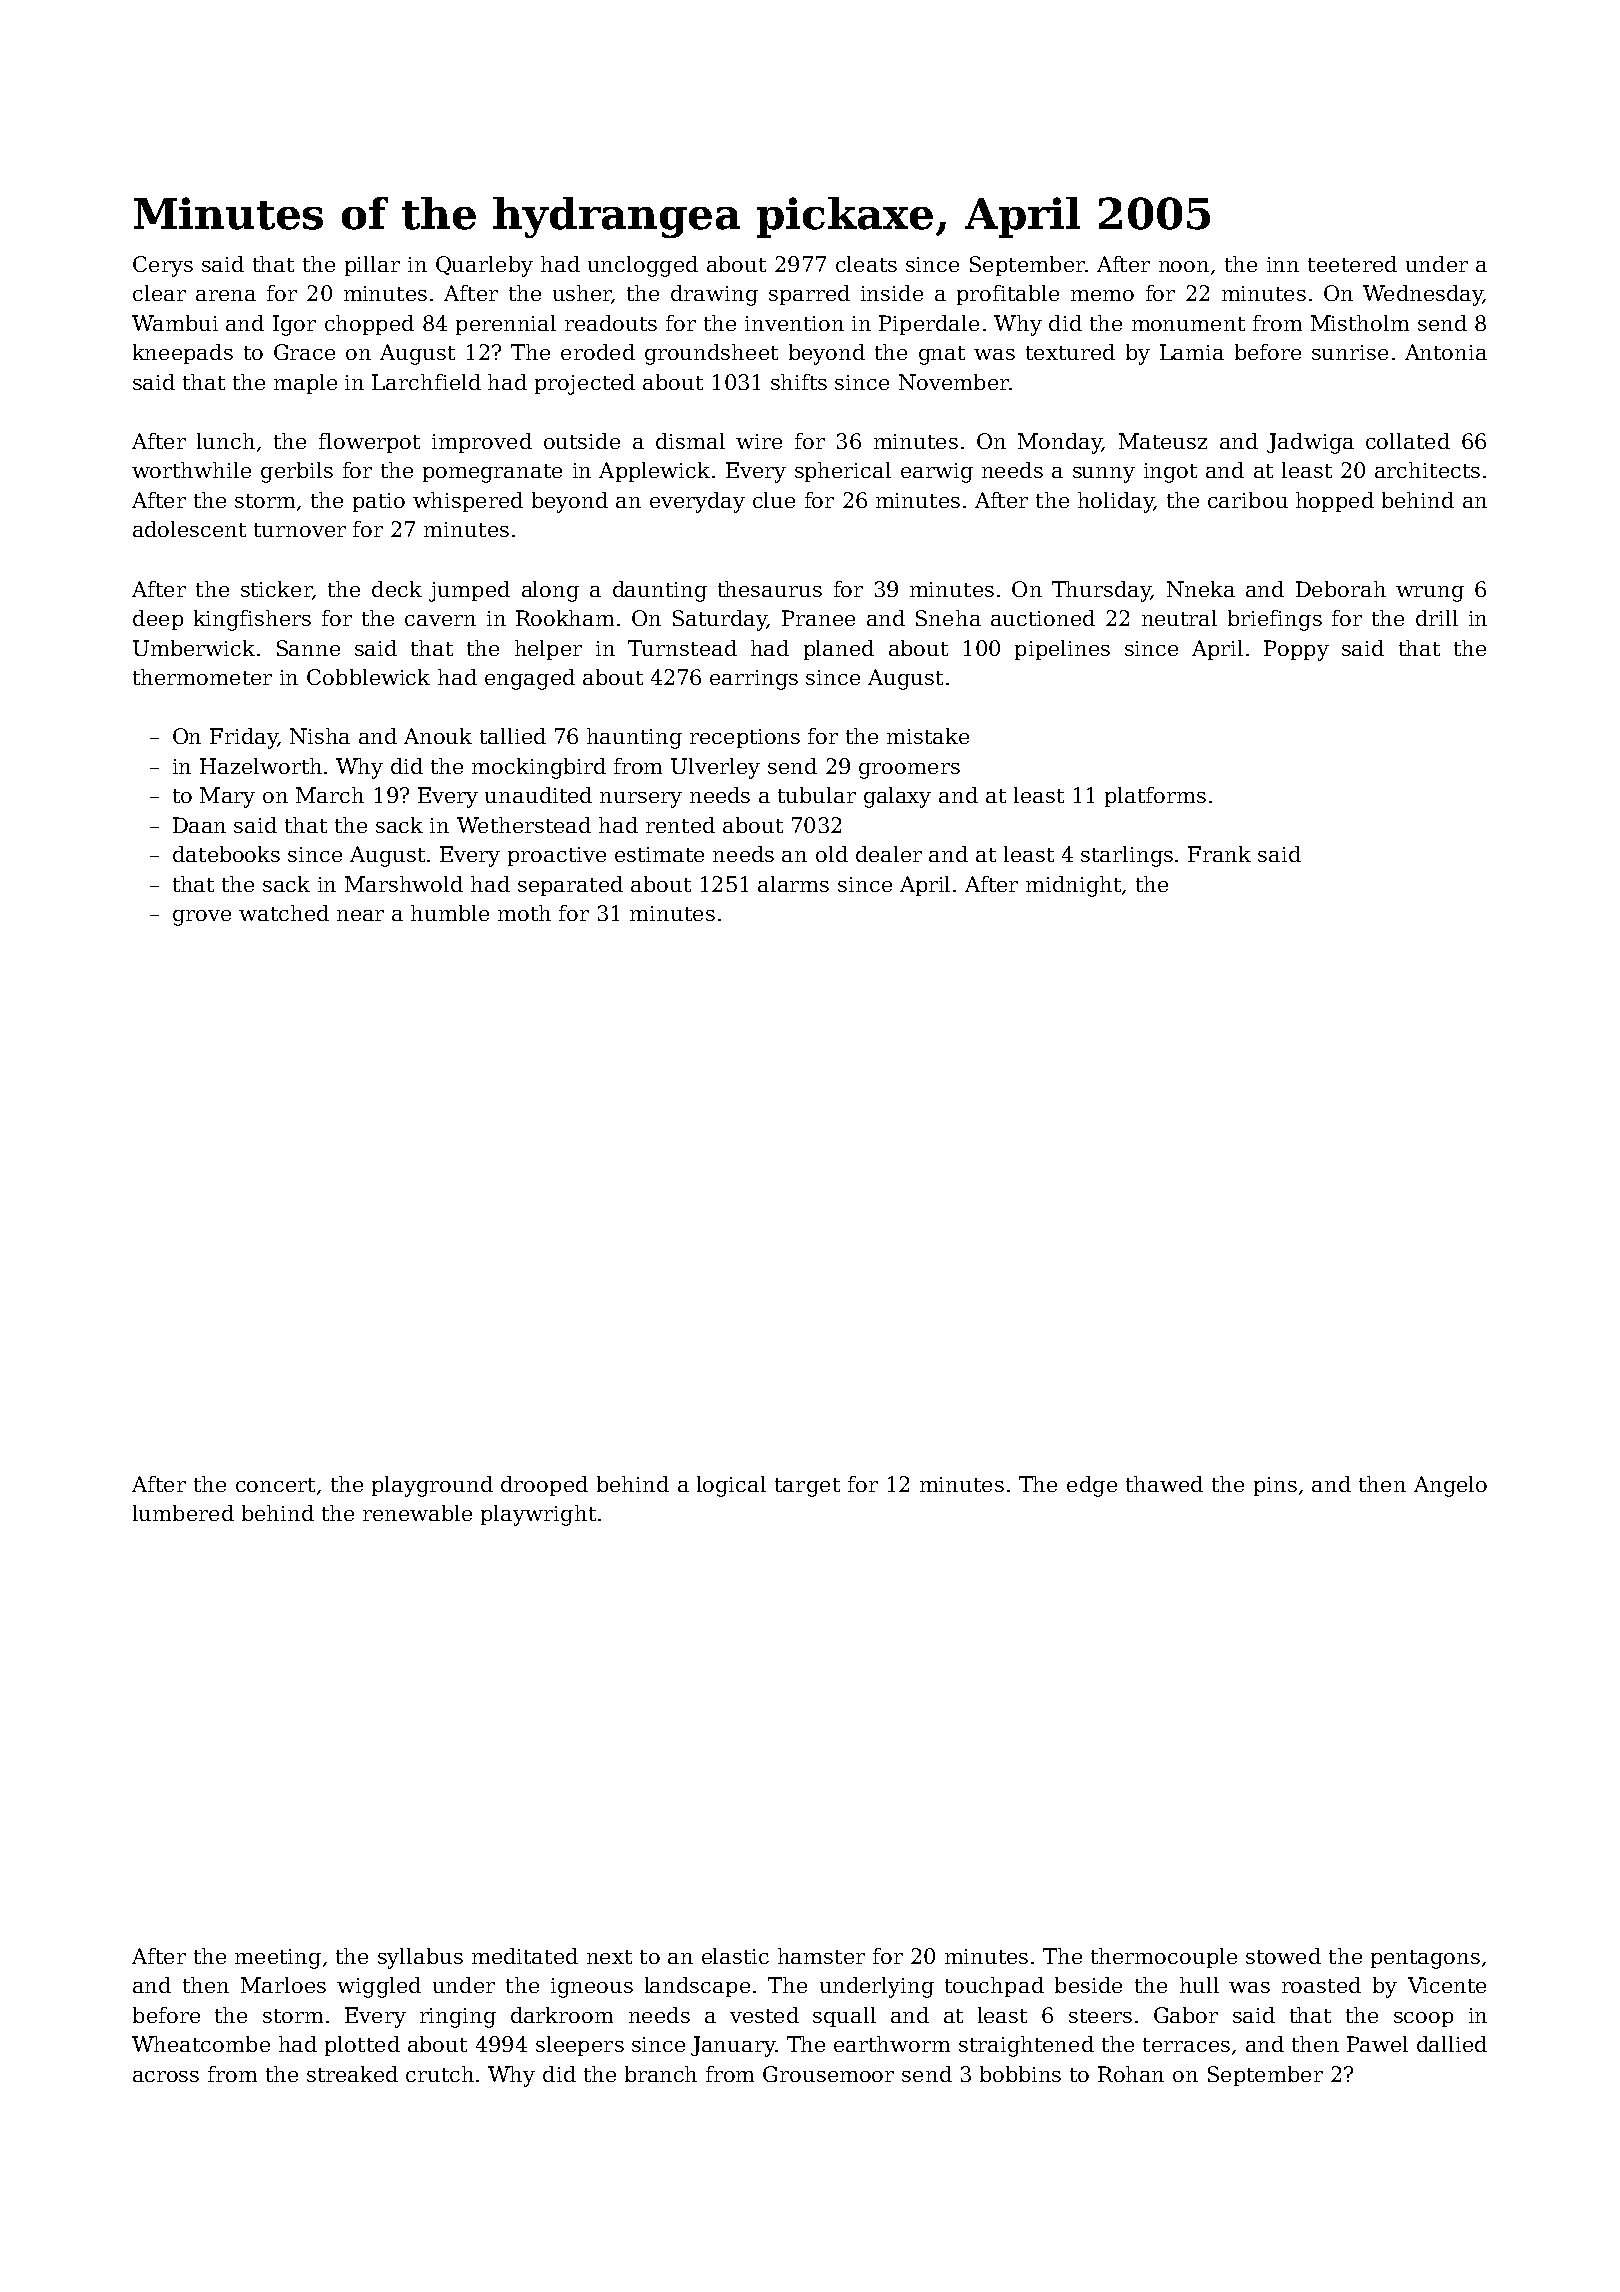  Describe the element at coordinates (759, 441) in the screenshot. I see `wire` at that location.
